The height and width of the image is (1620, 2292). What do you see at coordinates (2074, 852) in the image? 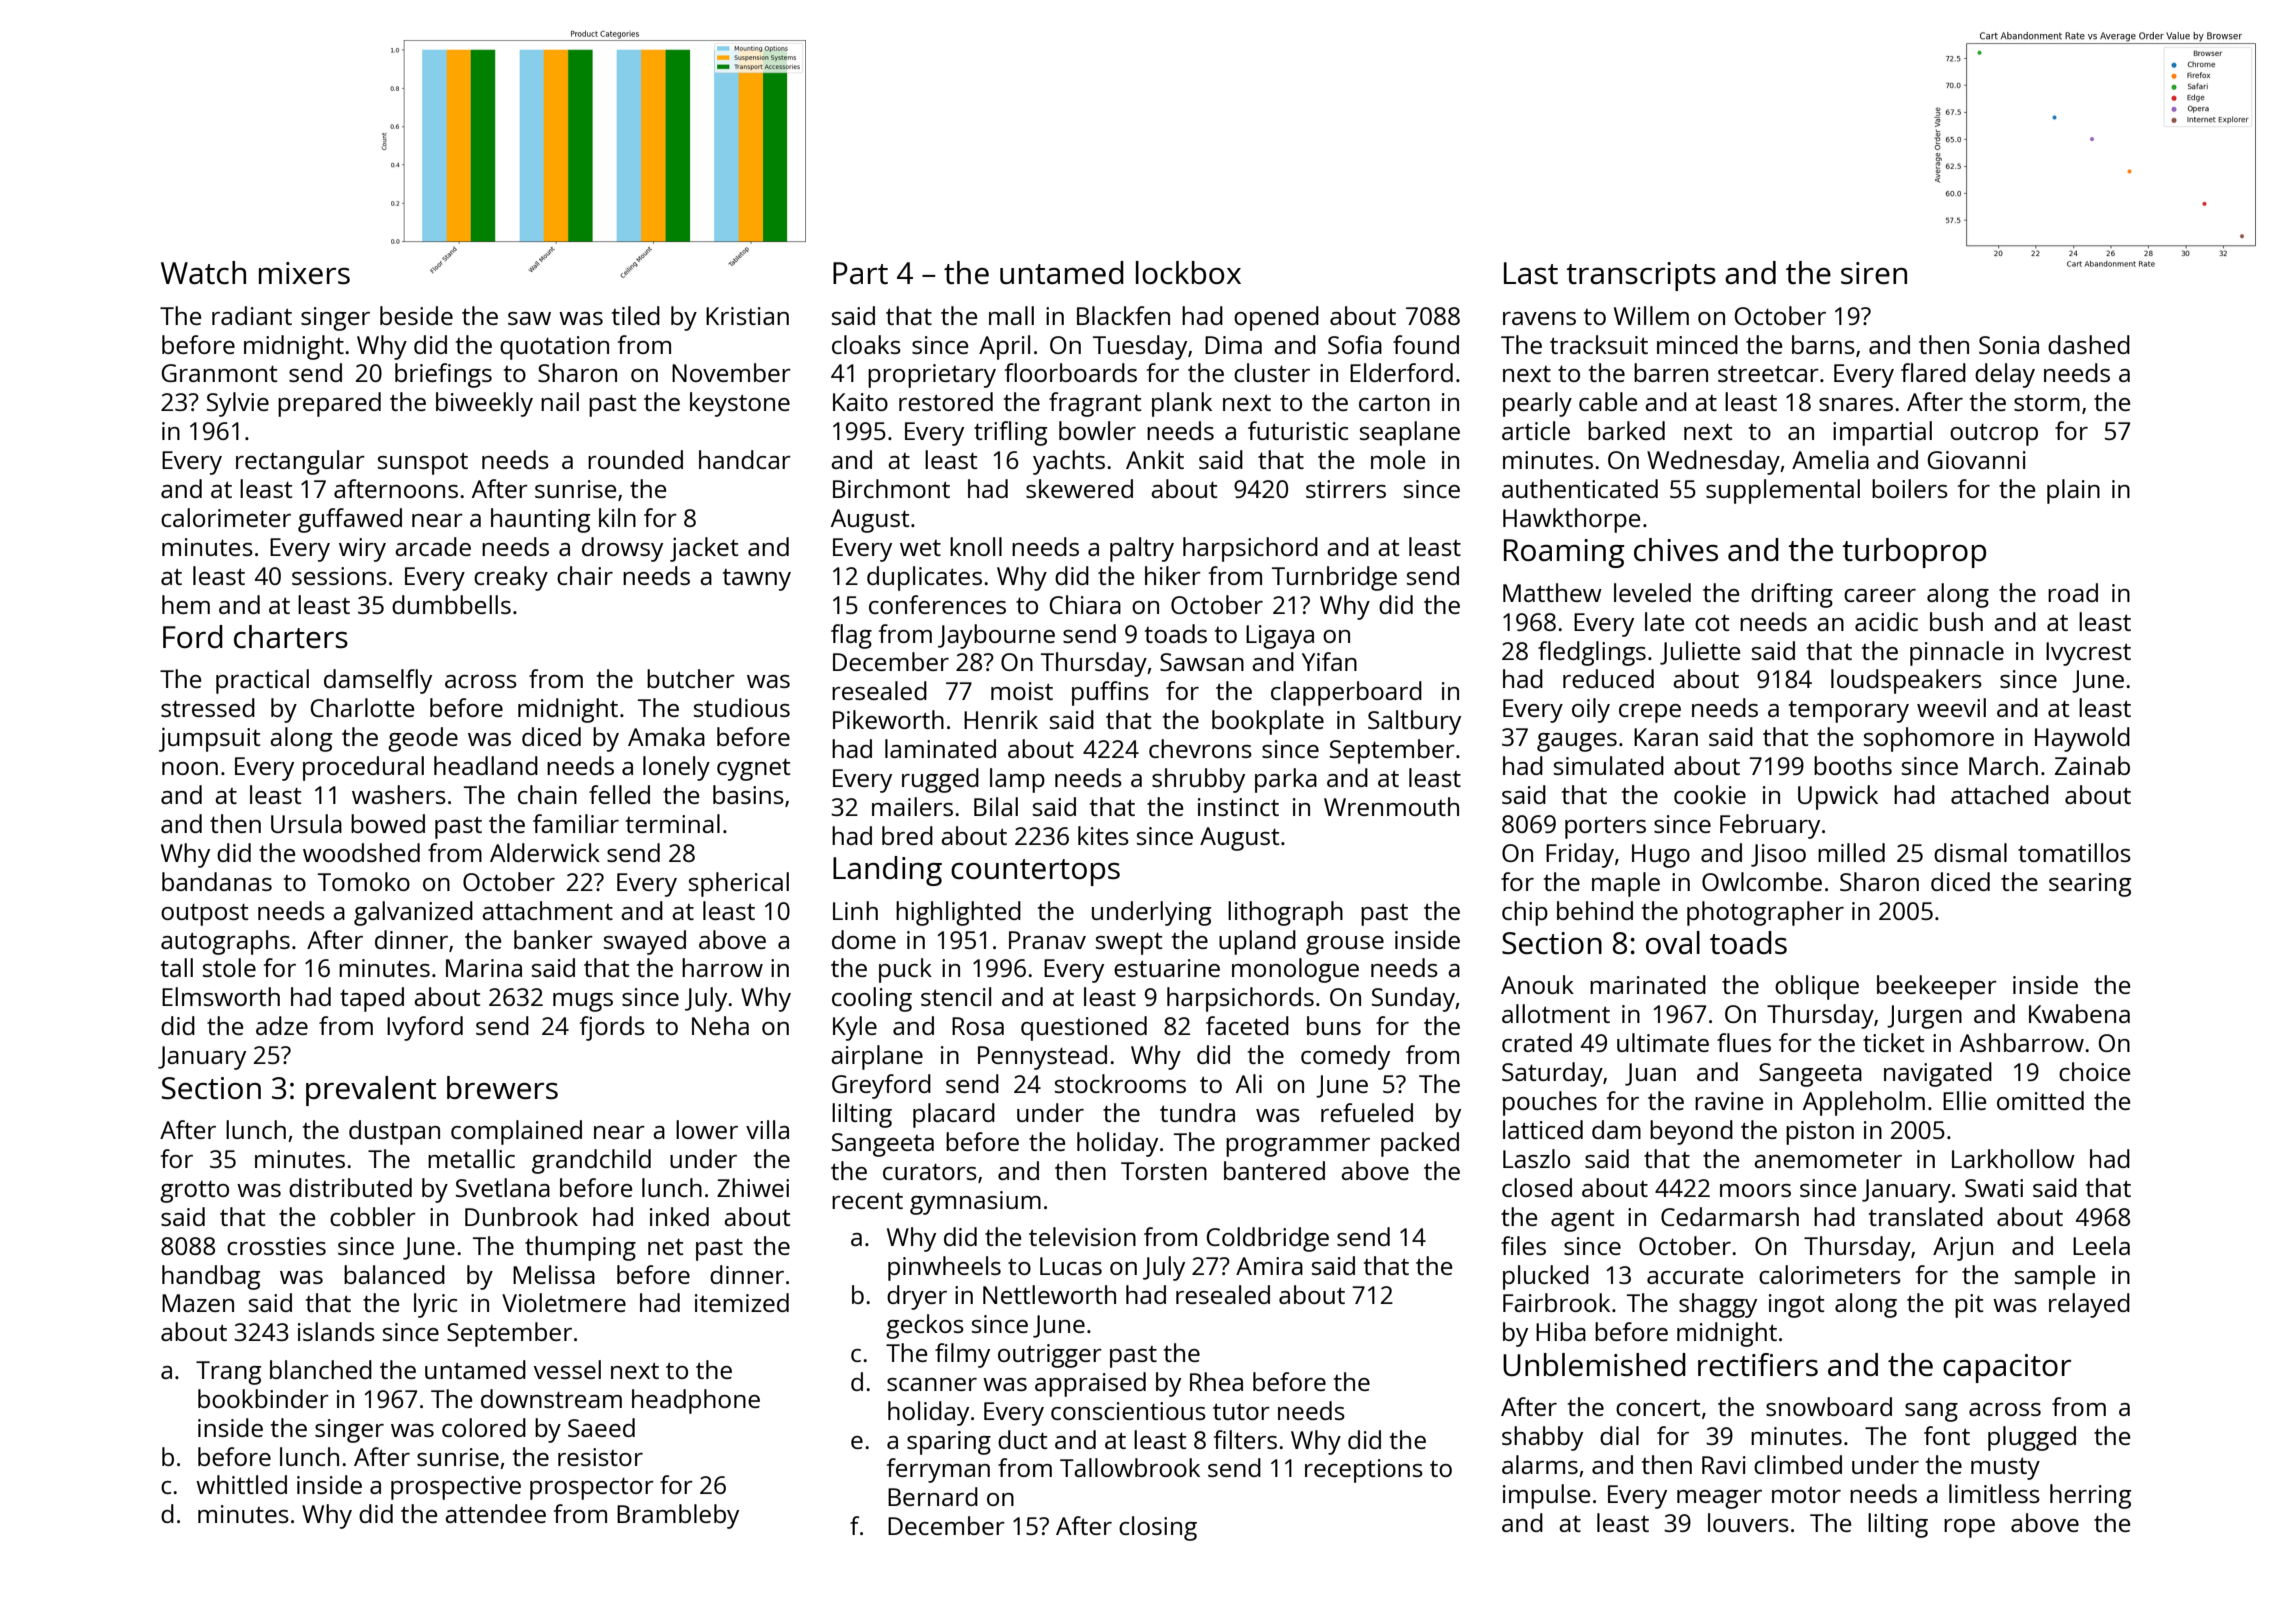
I see `tomatillos` at bounding box center [2074, 852].
